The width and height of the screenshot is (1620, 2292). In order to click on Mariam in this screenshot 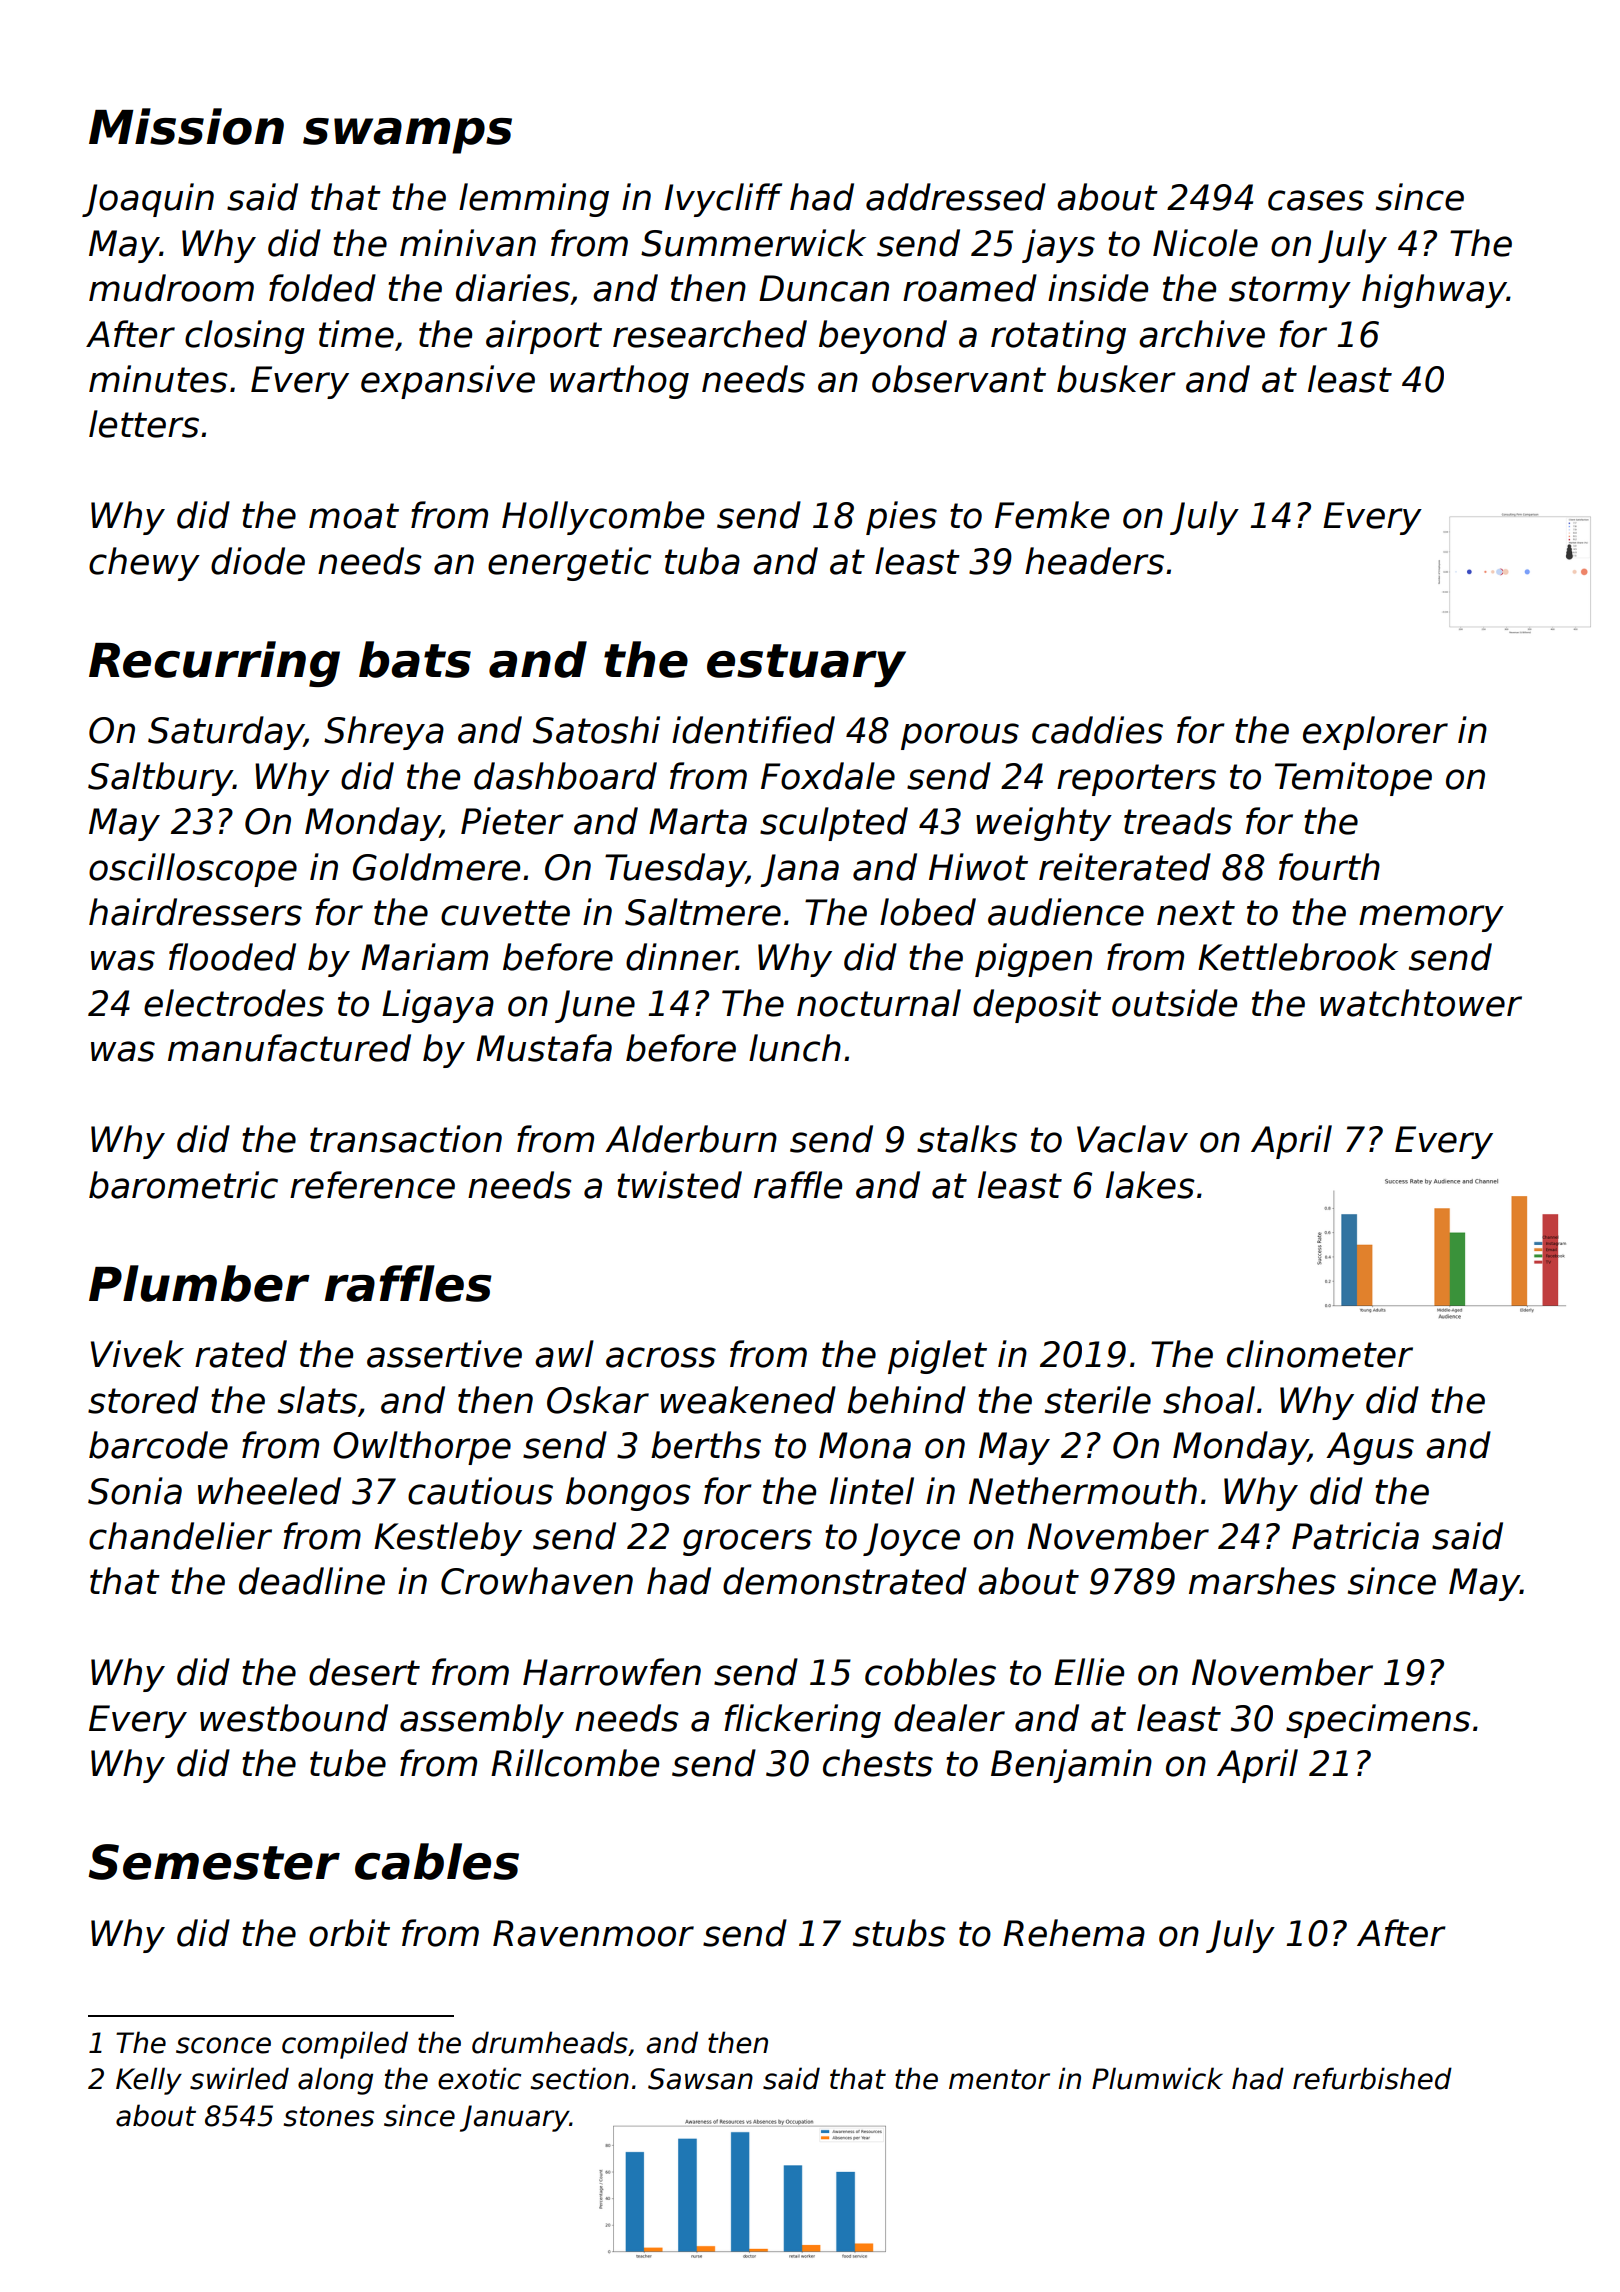, I will do `click(424, 957)`.
